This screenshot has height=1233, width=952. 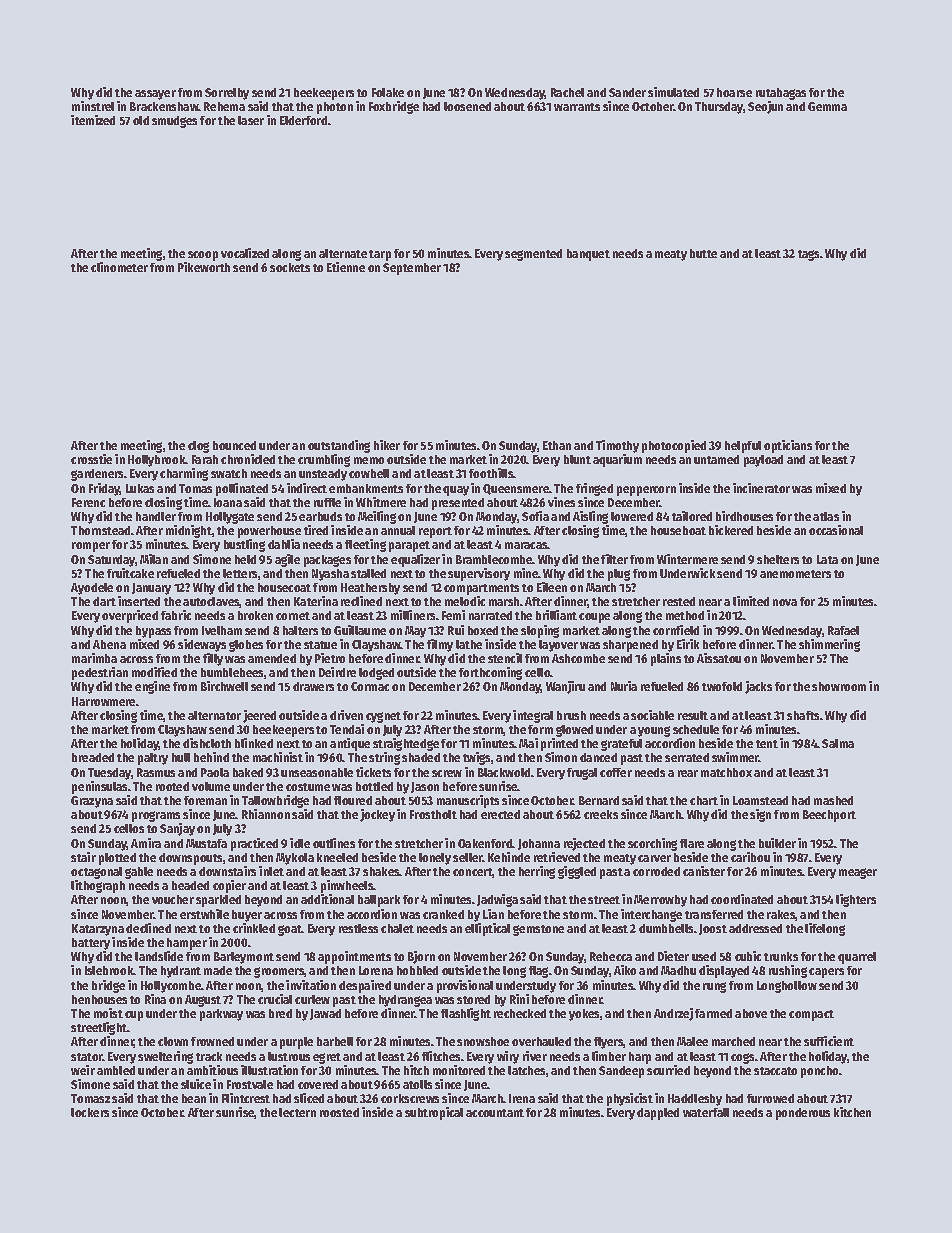 What do you see at coordinates (567, 92) in the screenshot?
I see `Rachel` at bounding box center [567, 92].
